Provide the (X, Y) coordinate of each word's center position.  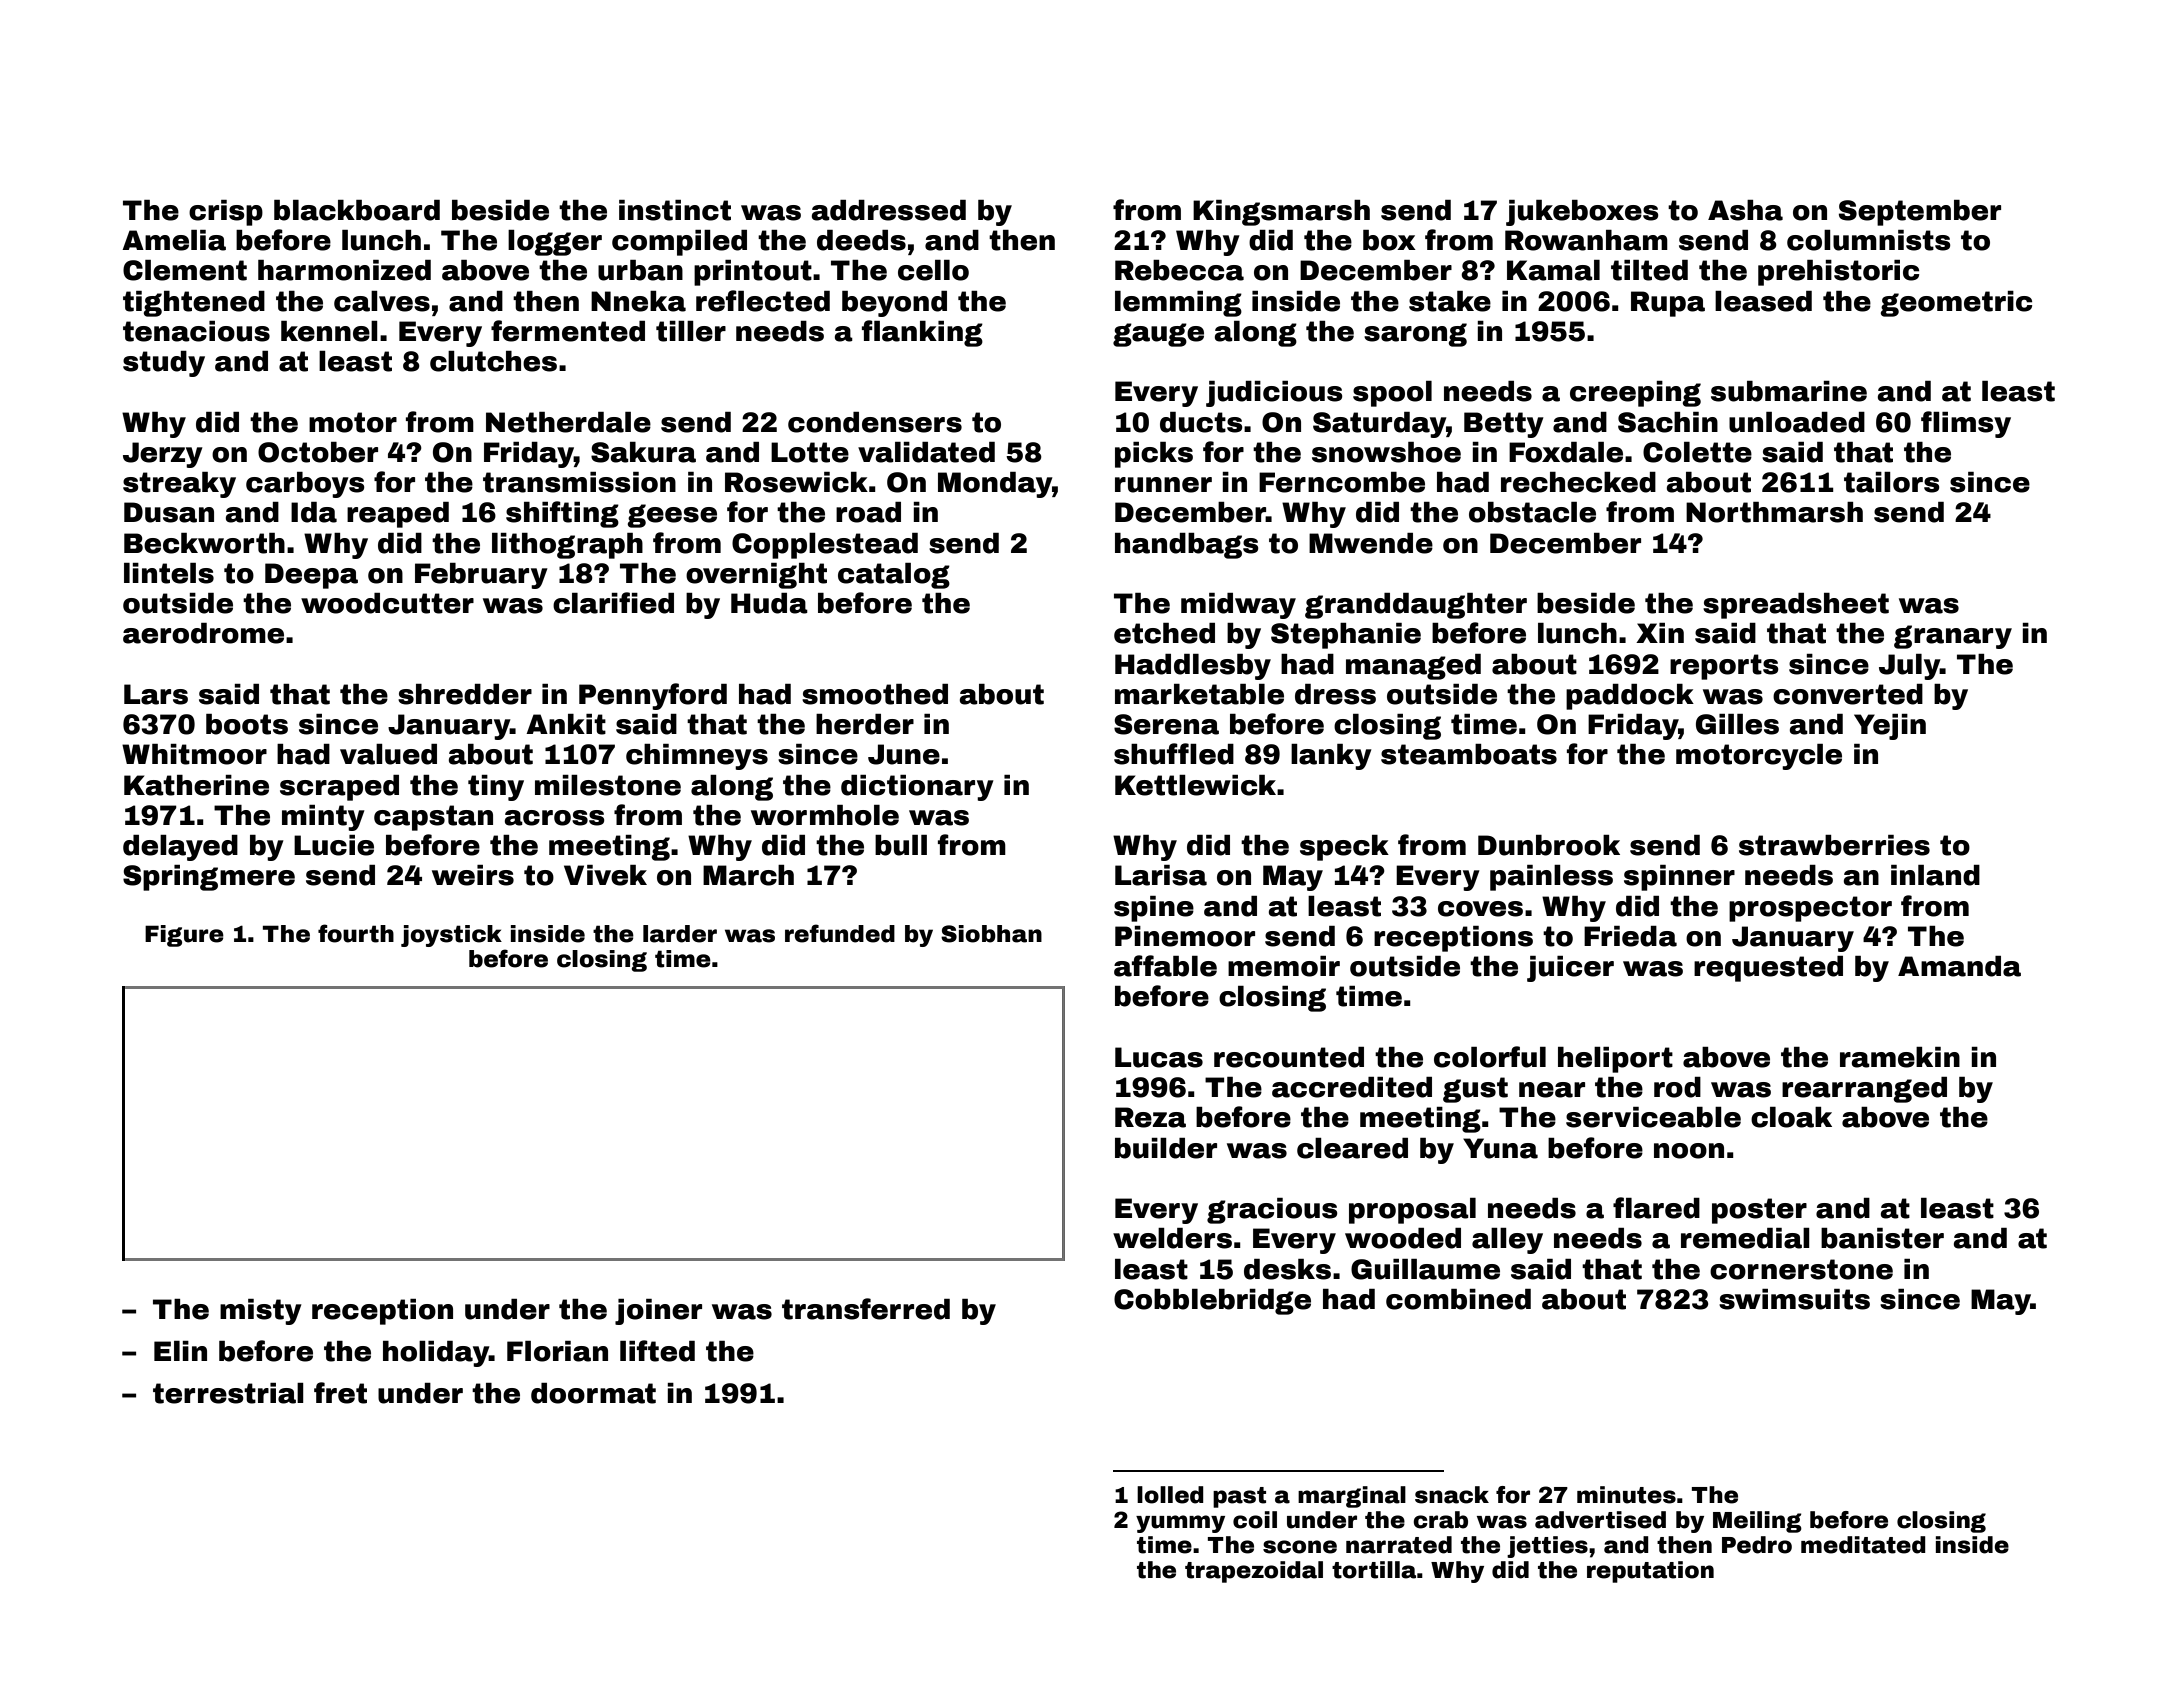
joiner (658, 1312)
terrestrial (228, 1393)
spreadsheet (1796, 606)
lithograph (567, 546)
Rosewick (796, 482)
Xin (1660, 633)
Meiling (1757, 1522)
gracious (1272, 1211)
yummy (1180, 1524)
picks (1154, 455)
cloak (1791, 1117)
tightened (194, 304)
